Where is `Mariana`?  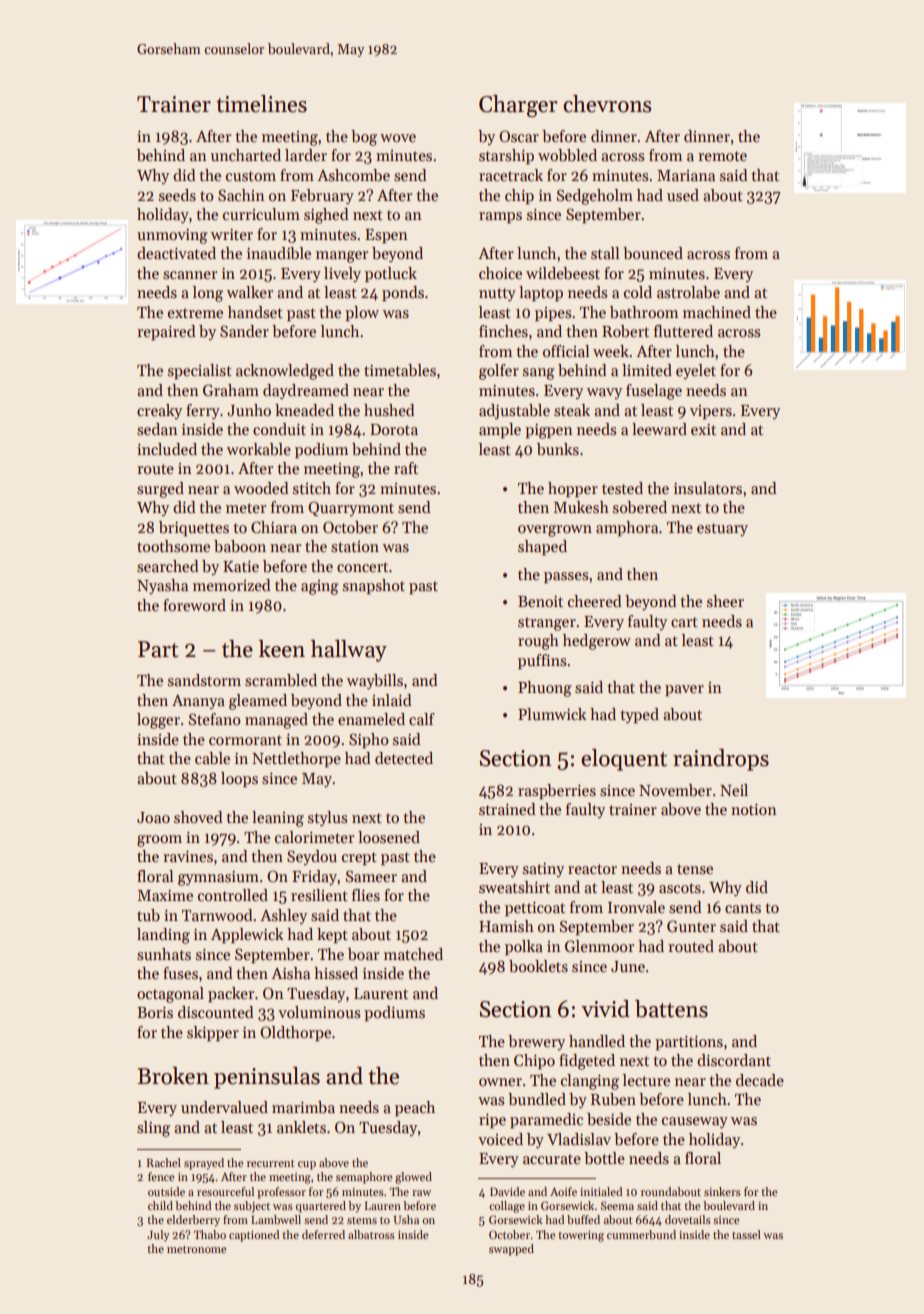
Mariana is located at coordinates (686, 175).
